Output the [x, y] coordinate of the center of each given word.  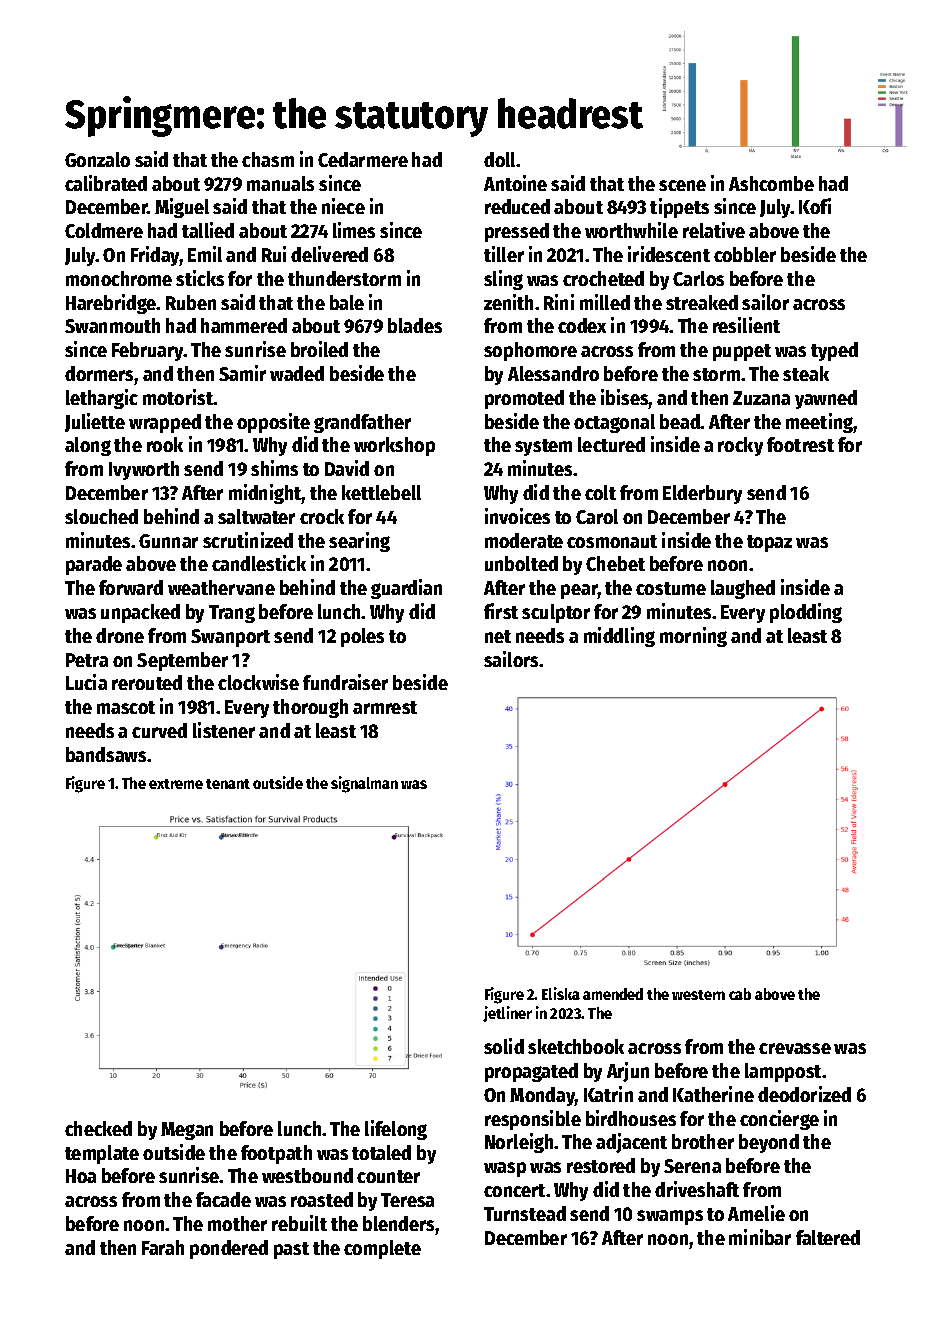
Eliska [561, 993]
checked [98, 1128]
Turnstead [525, 1213]
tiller [504, 254]
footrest [800, 444]
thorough [310, 708]
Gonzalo [97, 159]
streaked [702, 302]
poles [362, 637]
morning [693, 637]
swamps [670, 1217]
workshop [394, 446]
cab [740, 994]
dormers [100, 373]
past [291, 1250]
